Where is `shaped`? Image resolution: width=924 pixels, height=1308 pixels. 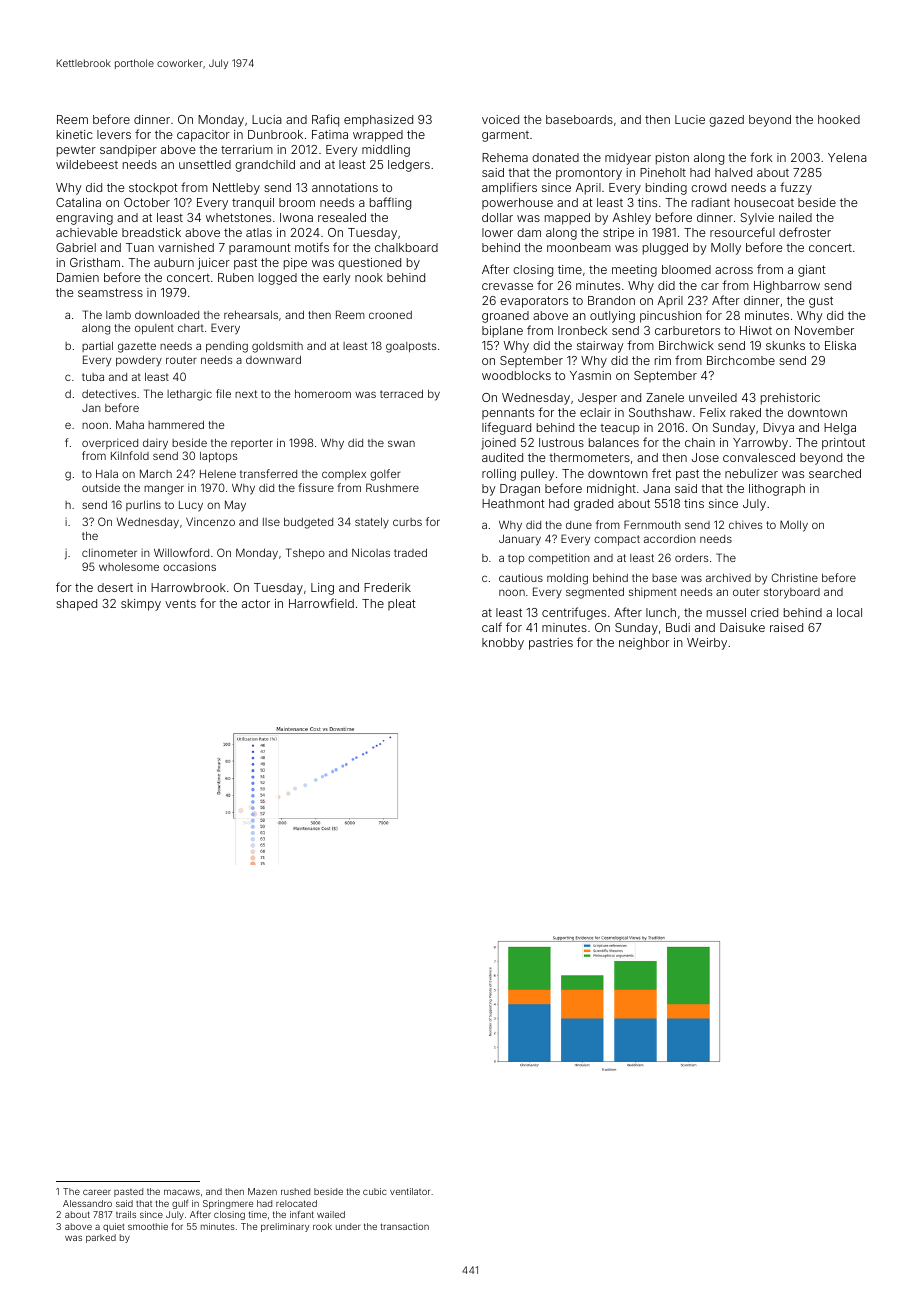
shaped is located at coordinates (76, 605).
